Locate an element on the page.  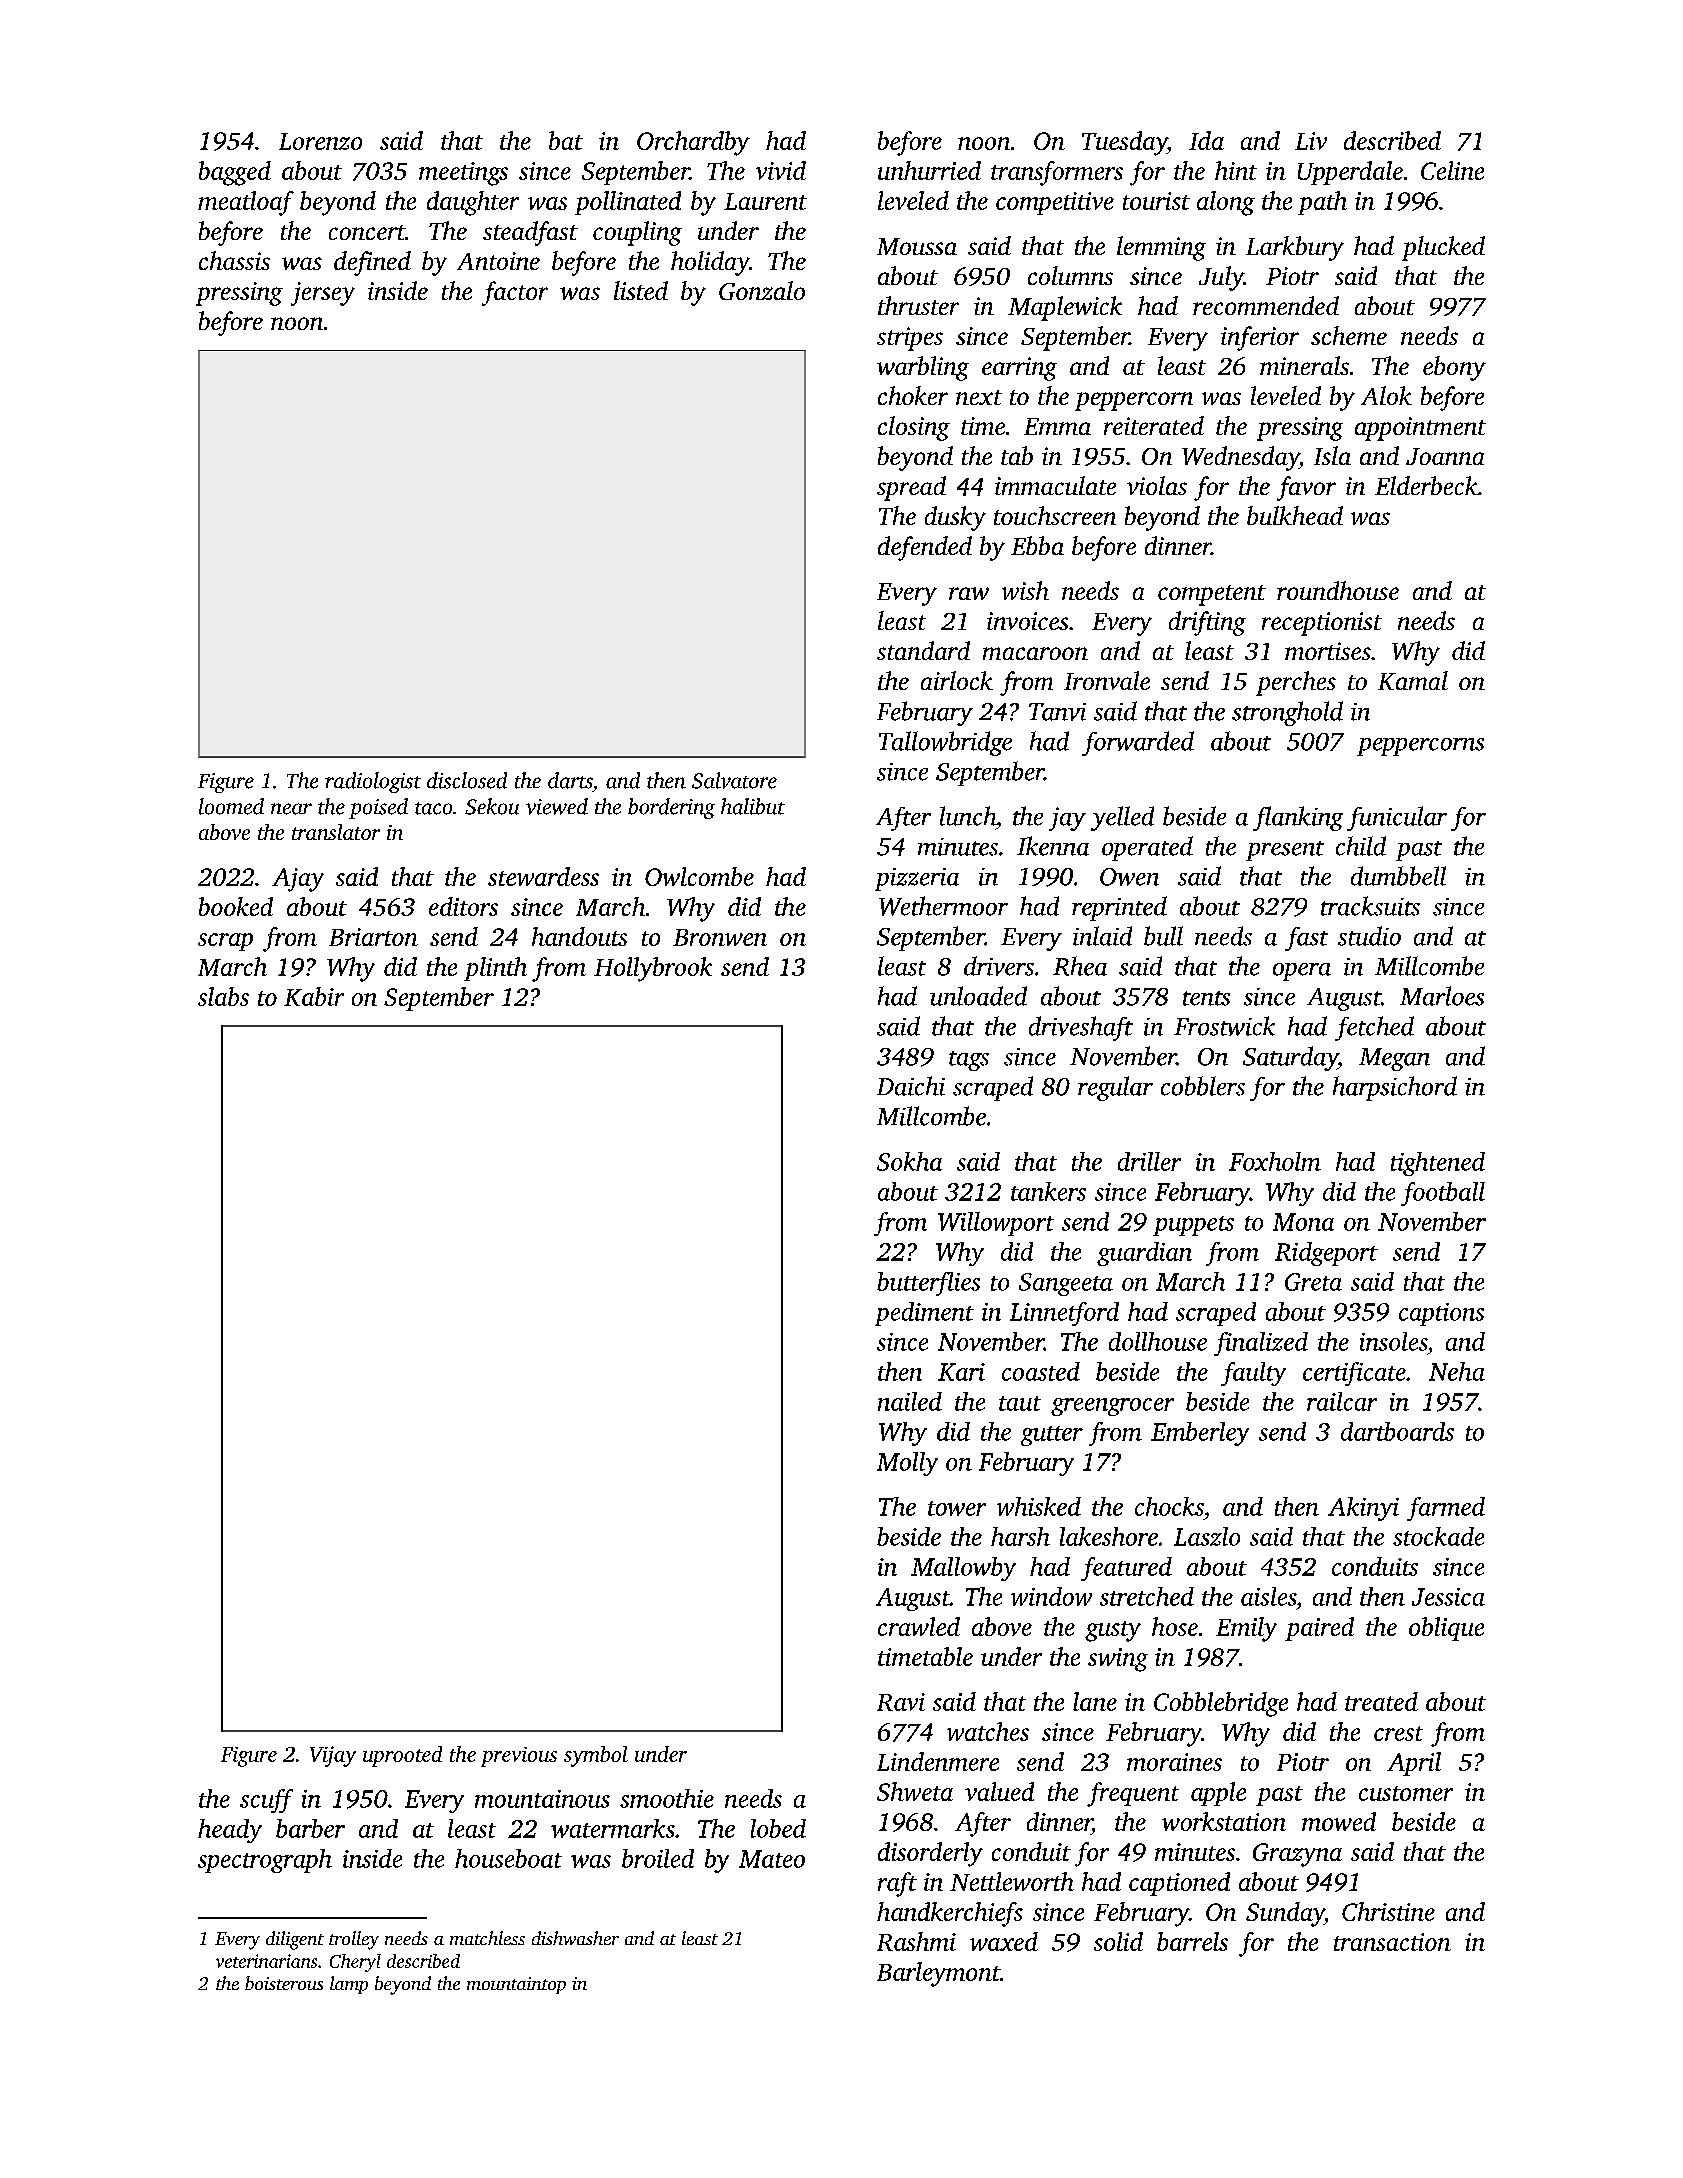
Kabir is located at coordinates (314, 996).
